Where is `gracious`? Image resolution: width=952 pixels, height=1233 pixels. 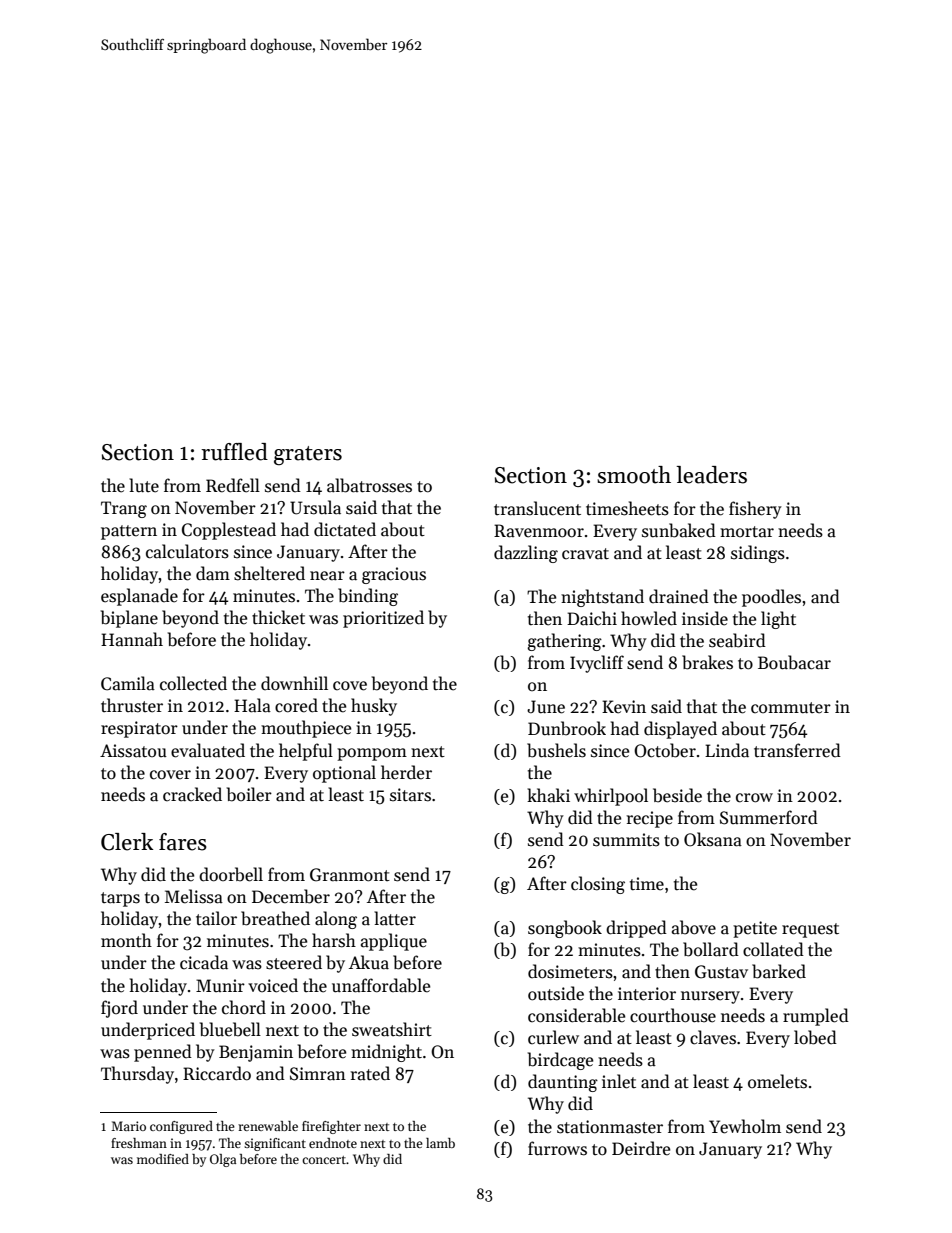 gracious is located at coordinates (394, 575).
